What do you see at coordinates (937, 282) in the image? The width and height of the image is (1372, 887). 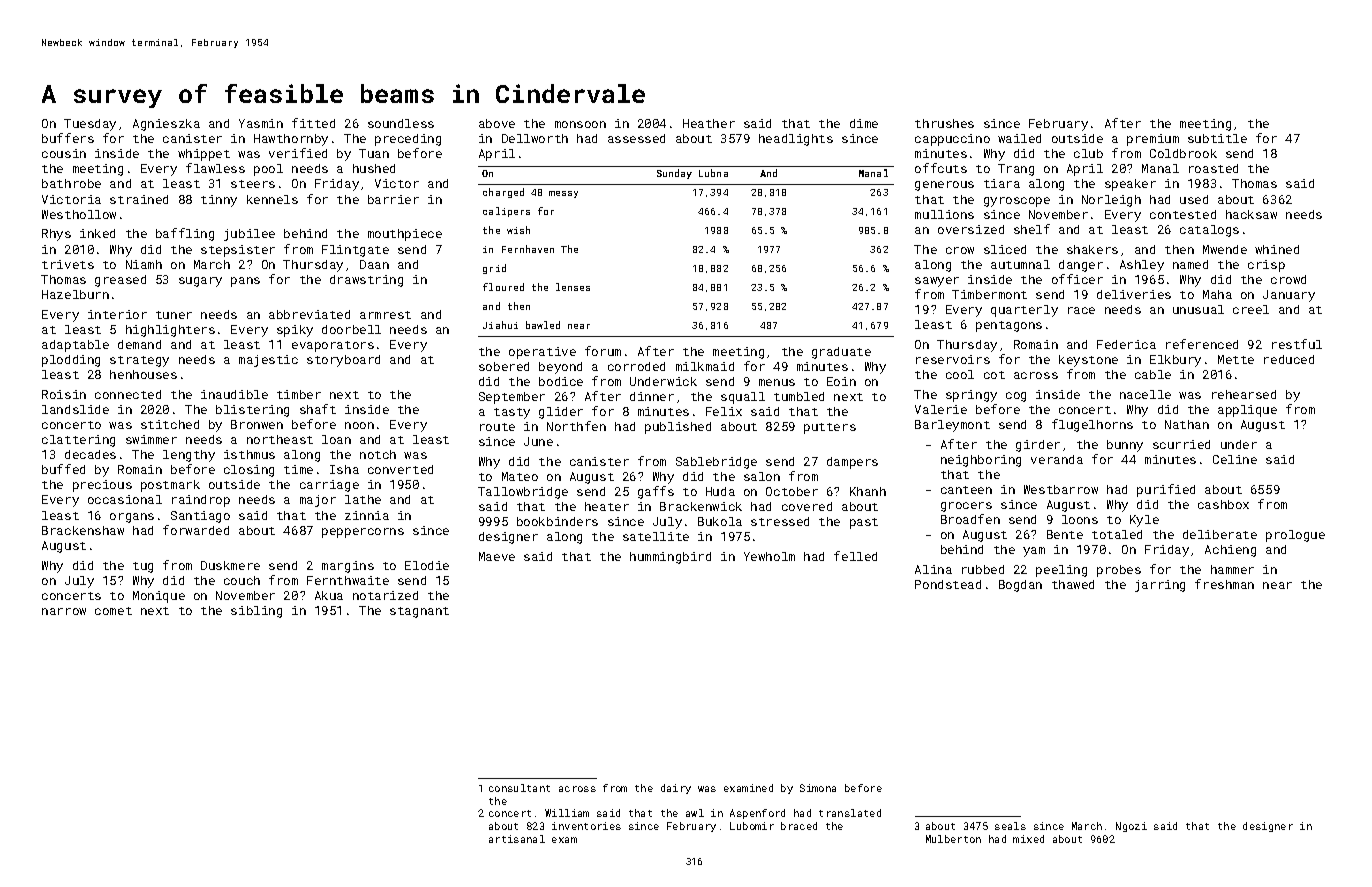 I see `sawyer` at bounding box center [937, 282].
